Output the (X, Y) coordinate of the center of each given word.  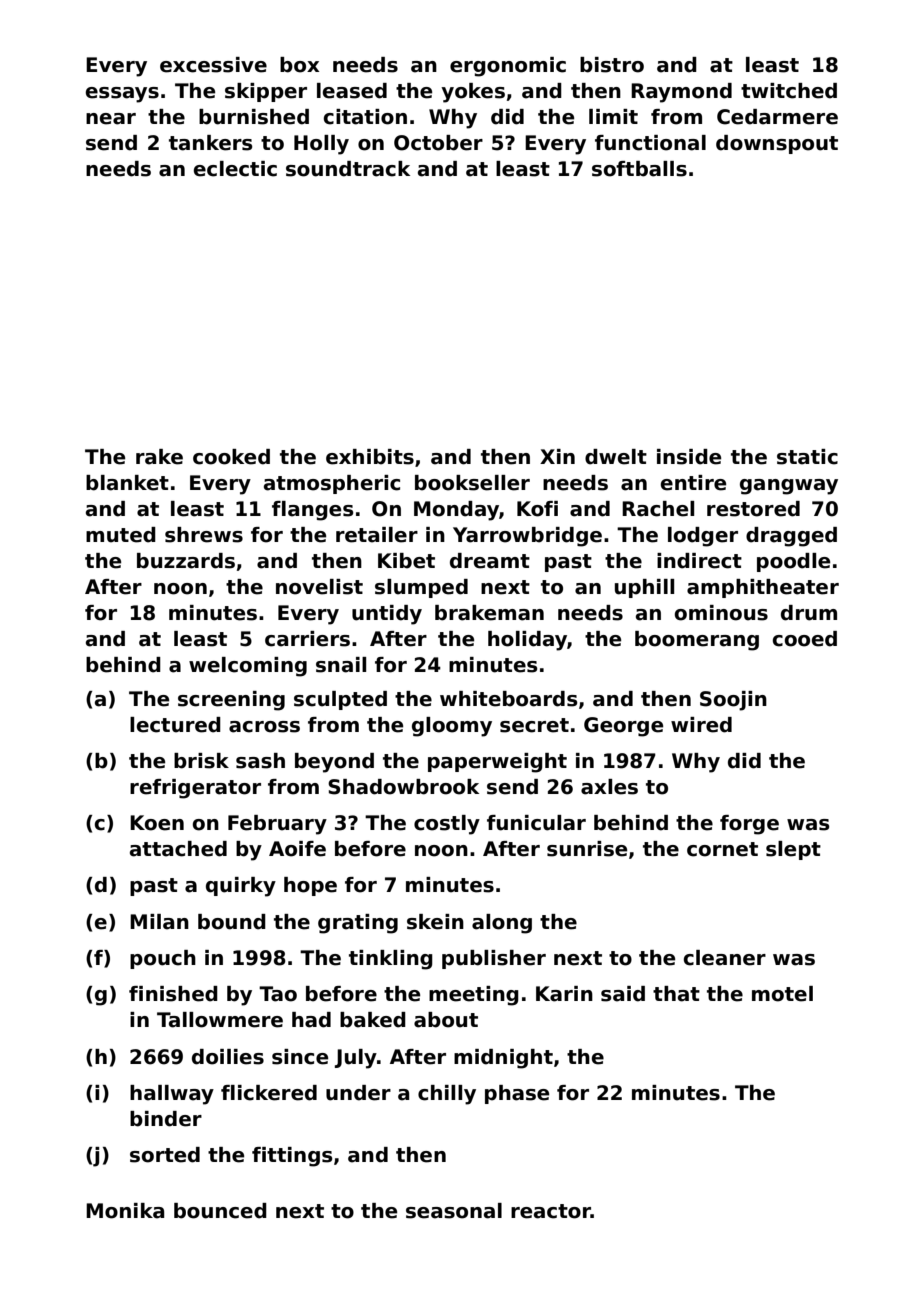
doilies (228, 1057)
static (807, 457)
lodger (703, 537)
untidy (387, 615)
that (676, 994)
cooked (231, 457)
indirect (699, 561)
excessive (213, 65)
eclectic (235, 169)
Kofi (537, 509)
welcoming (248, 667)
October (438, 143)
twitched (789, 91)
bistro (612, 65)
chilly (447, 1095)
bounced (220, 1211)
